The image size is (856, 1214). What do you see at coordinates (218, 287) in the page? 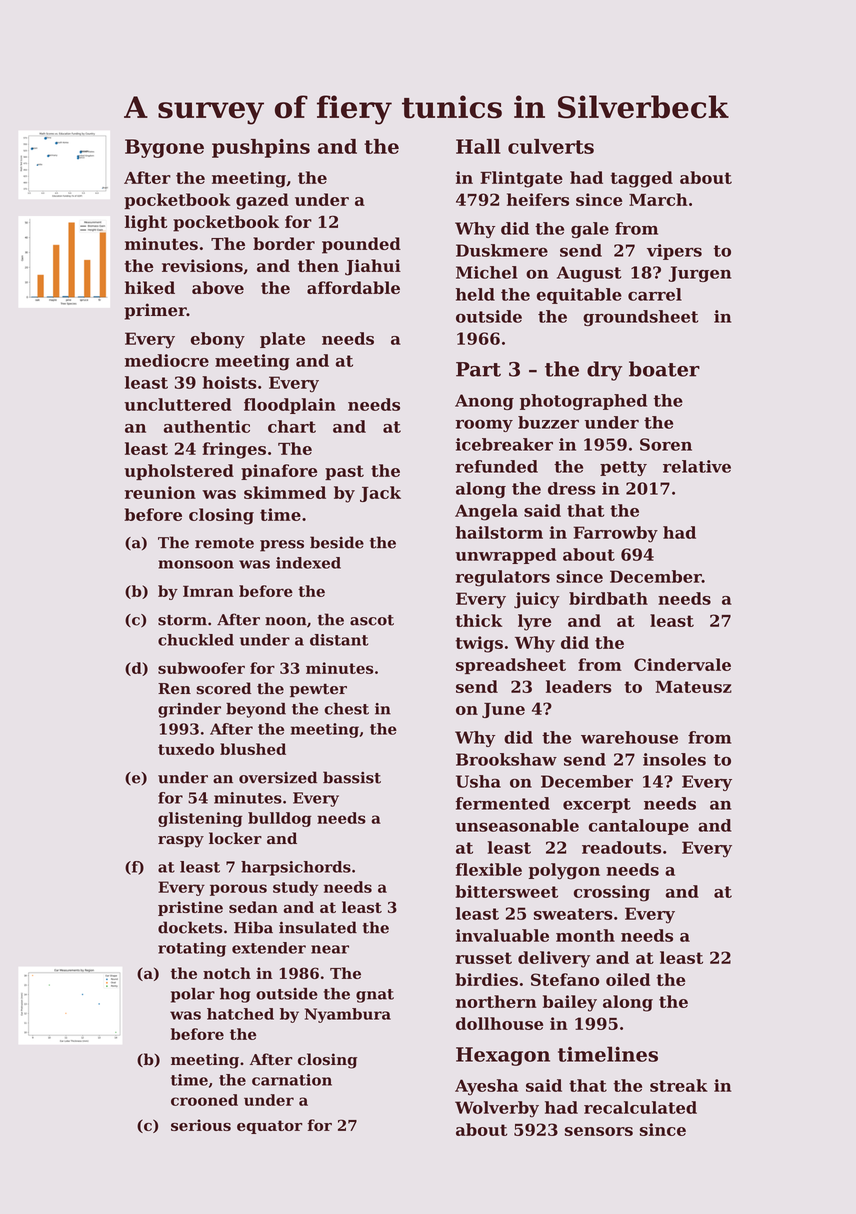
I see `above` at bounding box center [218, 287].
